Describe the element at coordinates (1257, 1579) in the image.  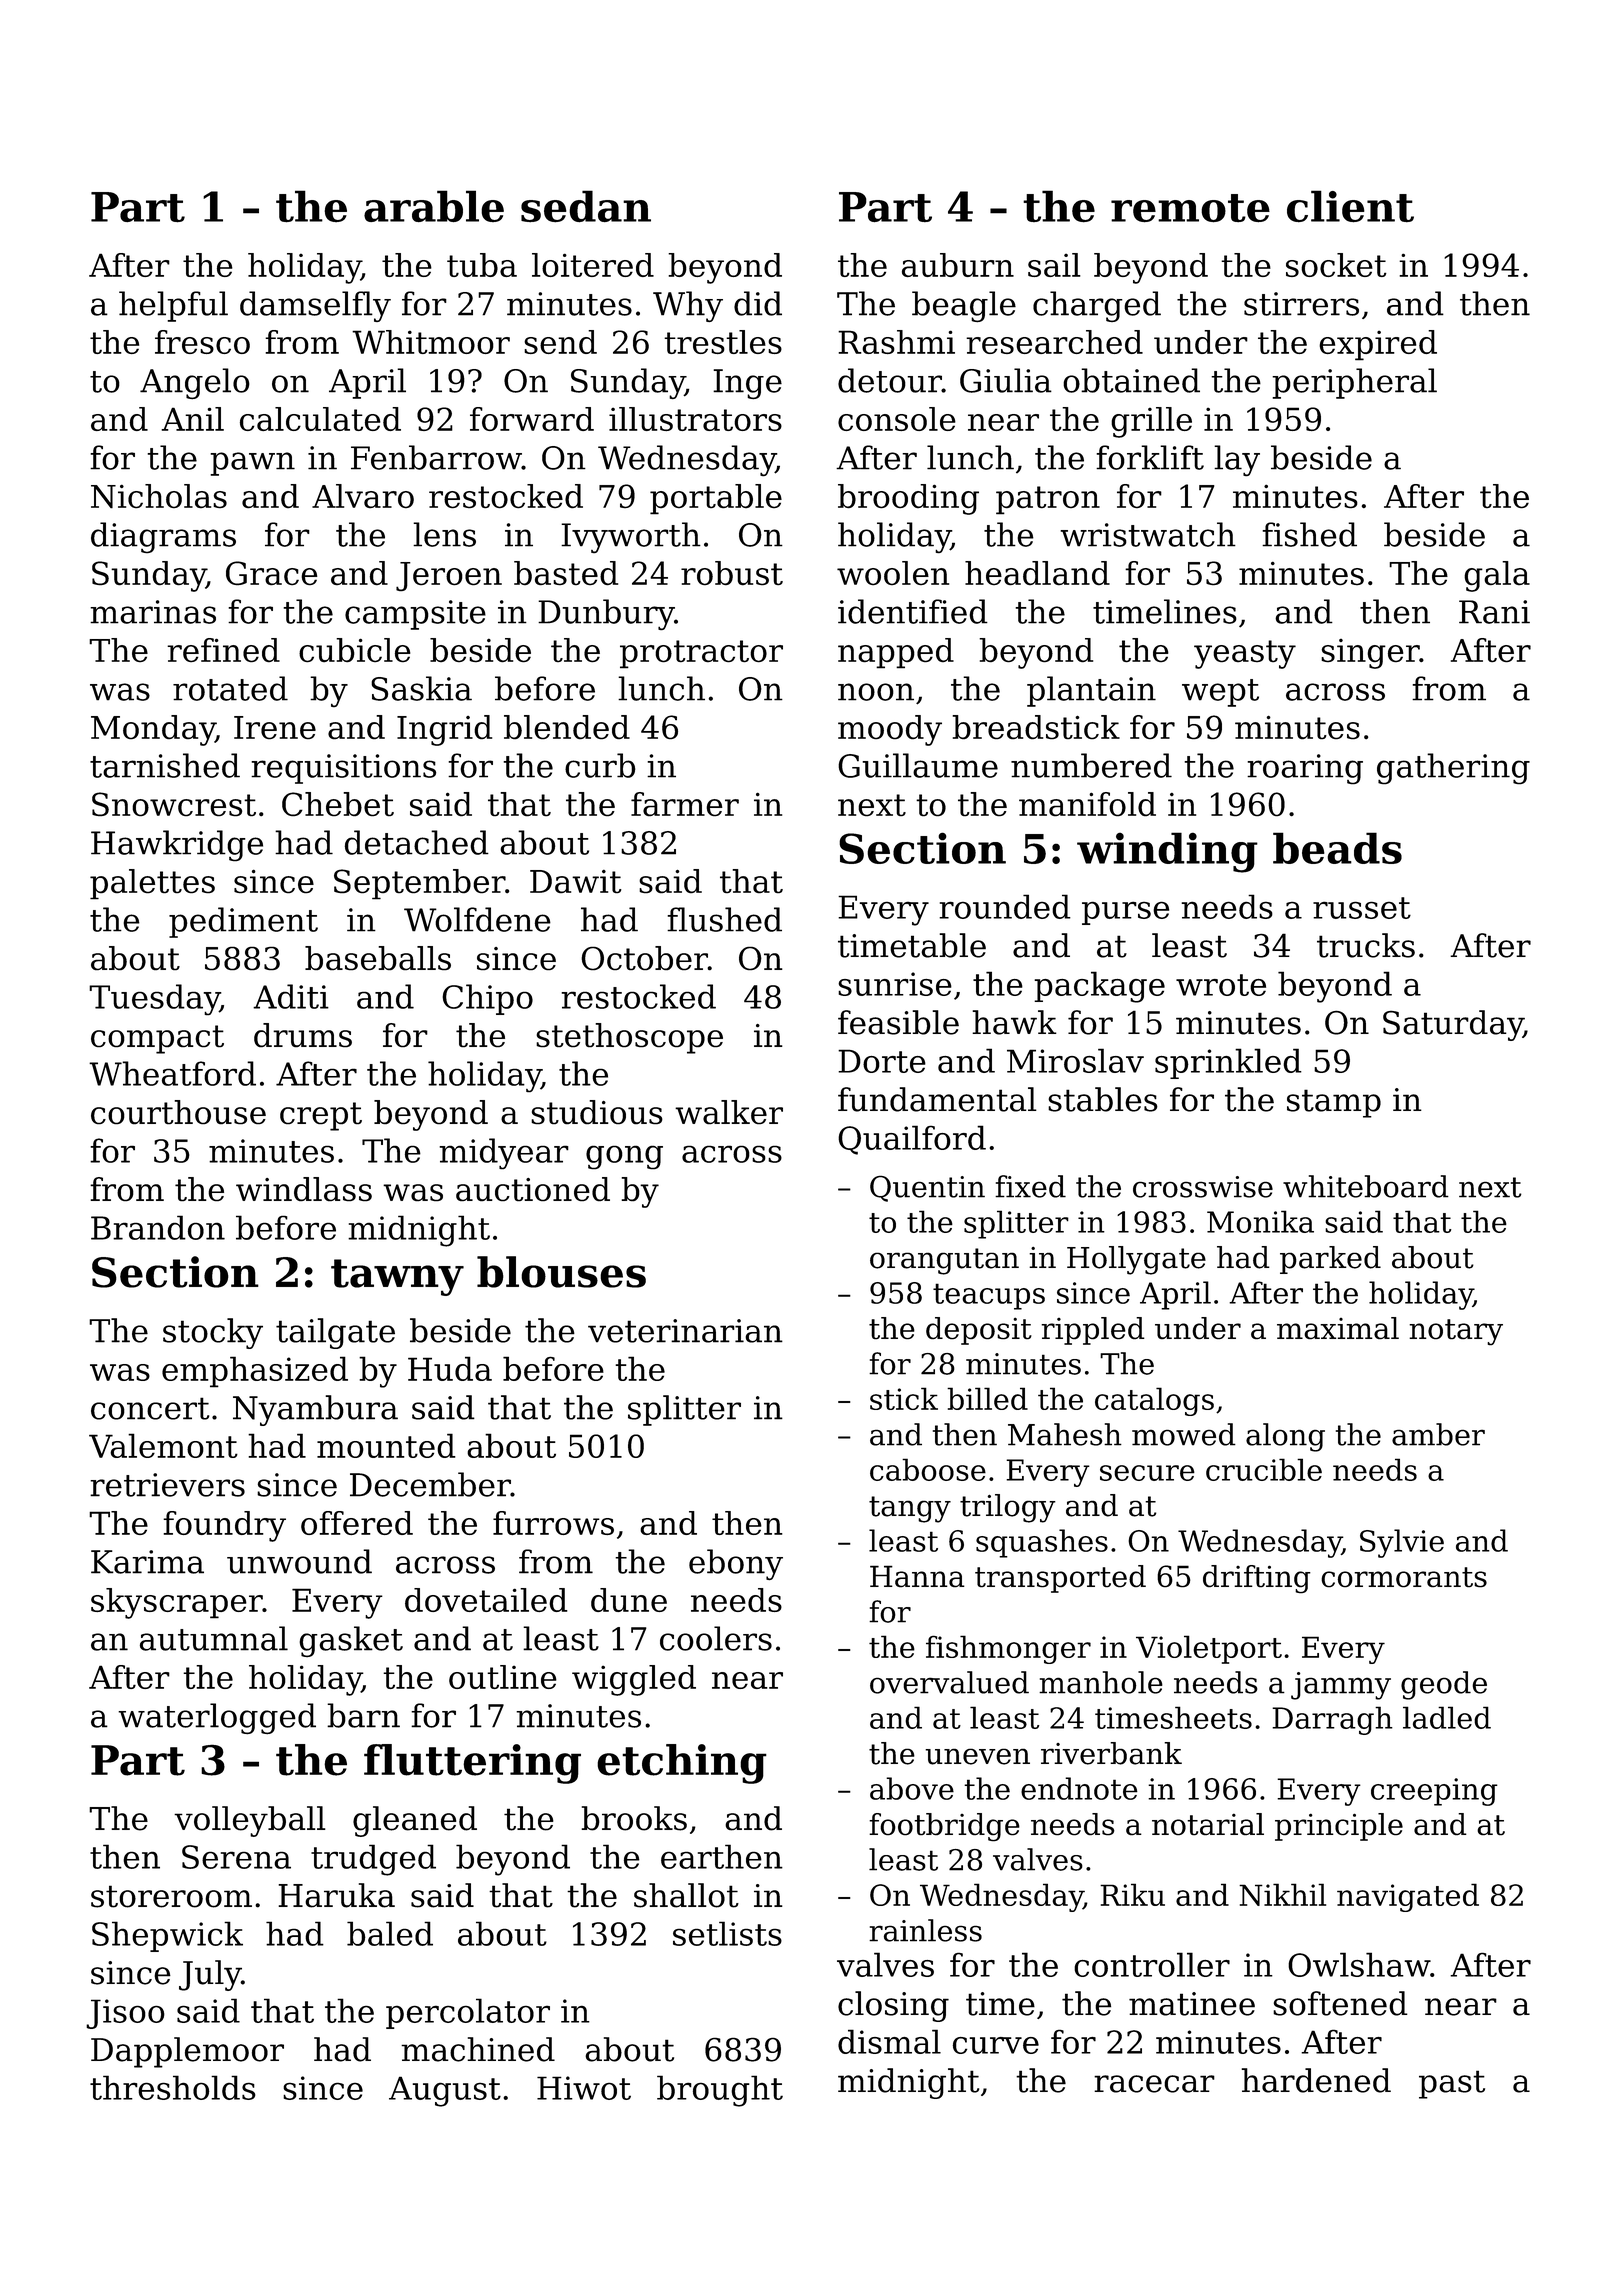
I see `drifting` at that location.
